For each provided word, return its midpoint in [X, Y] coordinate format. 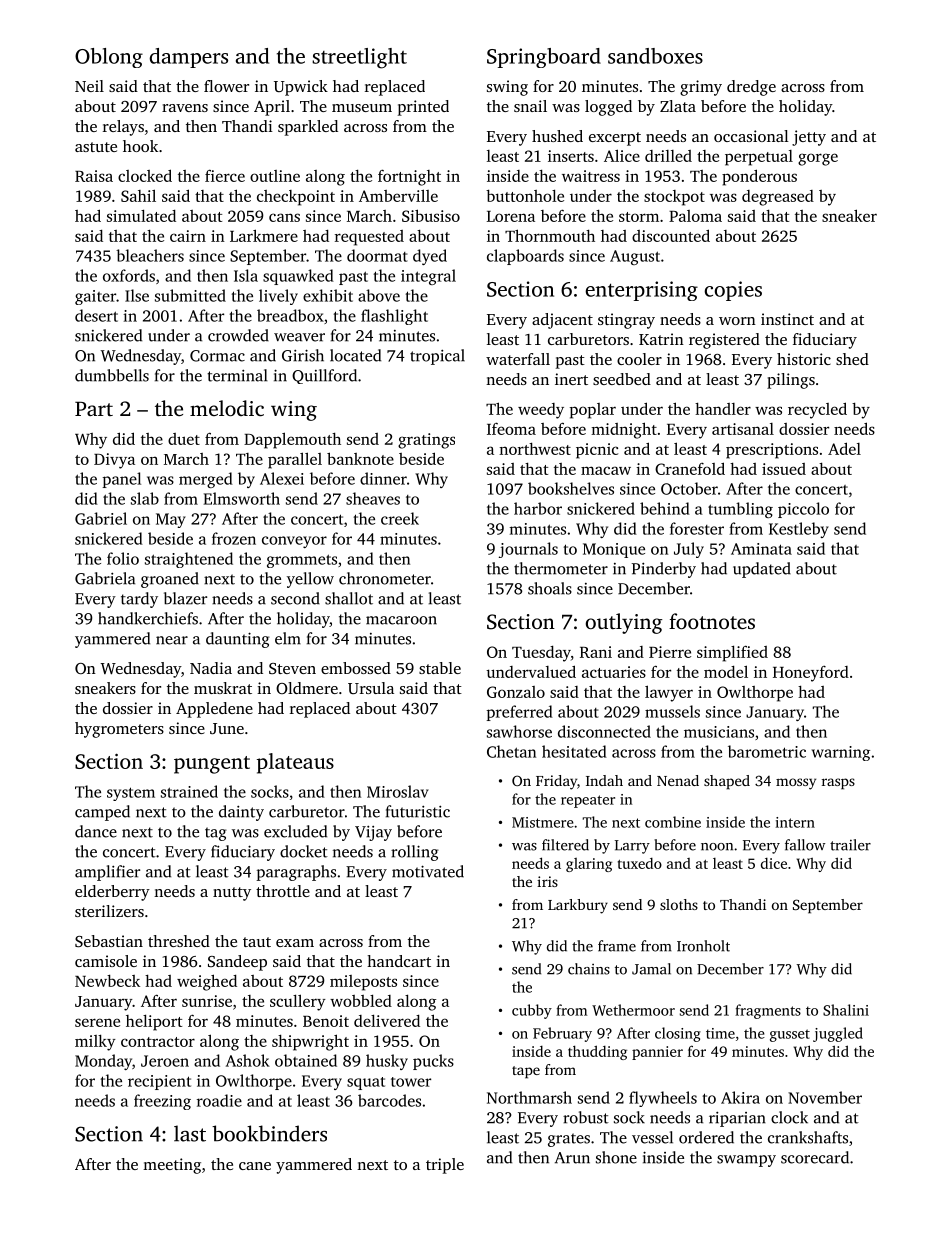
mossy [796, 784]
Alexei [282, 478]
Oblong [109, 58]
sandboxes [655, 56]
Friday [556, 782]
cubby [532, 1011]
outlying [624, 623]
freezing [162, 1102]
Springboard [544, 58]
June [227, 728]
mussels [672, 711]
